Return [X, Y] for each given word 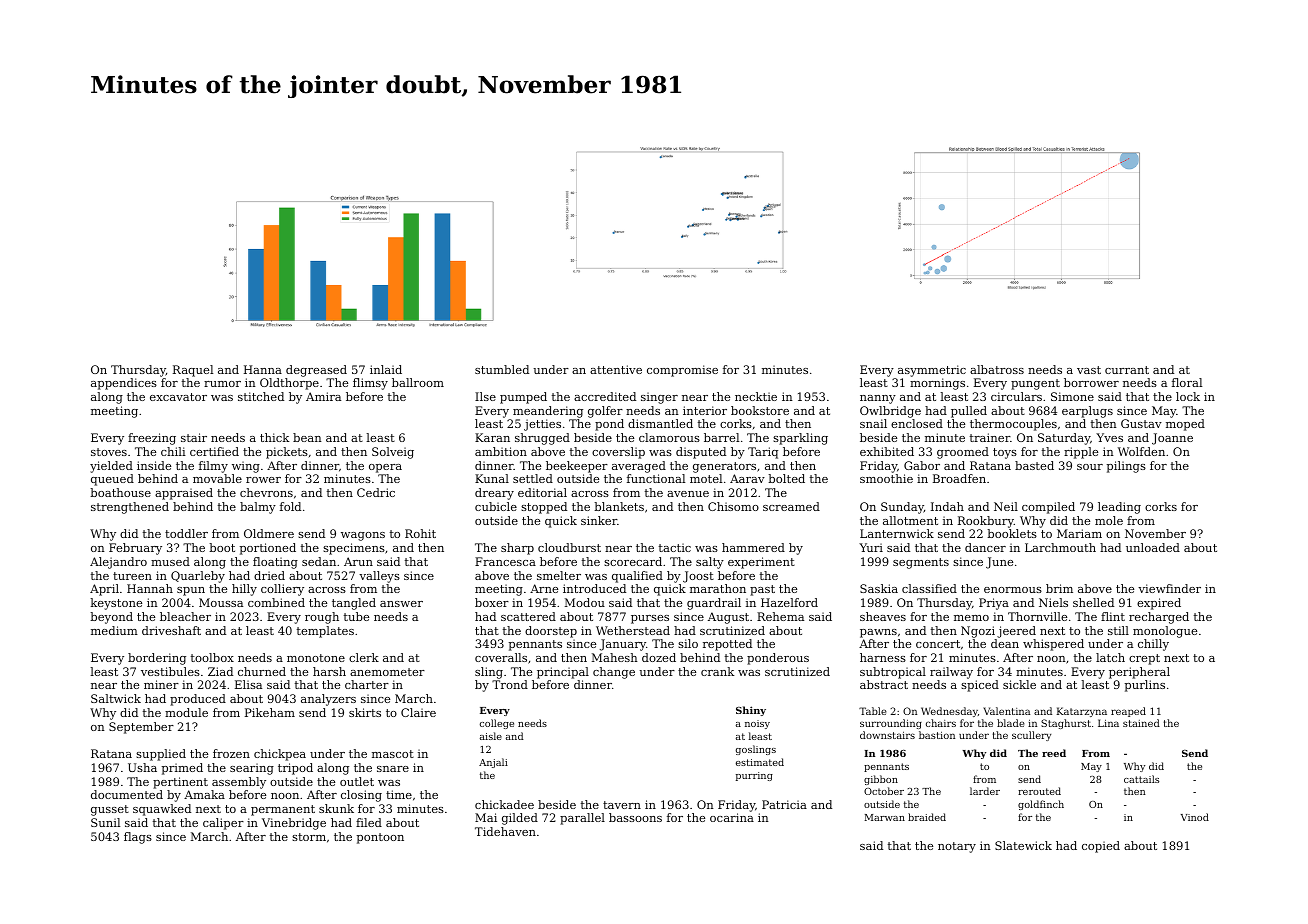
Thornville [1037, 616]
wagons [363, 536]
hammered [753, 547]
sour [1090, 467]
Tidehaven [505, 831]
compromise [682, 371]
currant [1127, 370]
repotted [727, 645]
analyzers [328, 700]
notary [957, 847]
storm [309, 837]
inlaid [386, 369]
